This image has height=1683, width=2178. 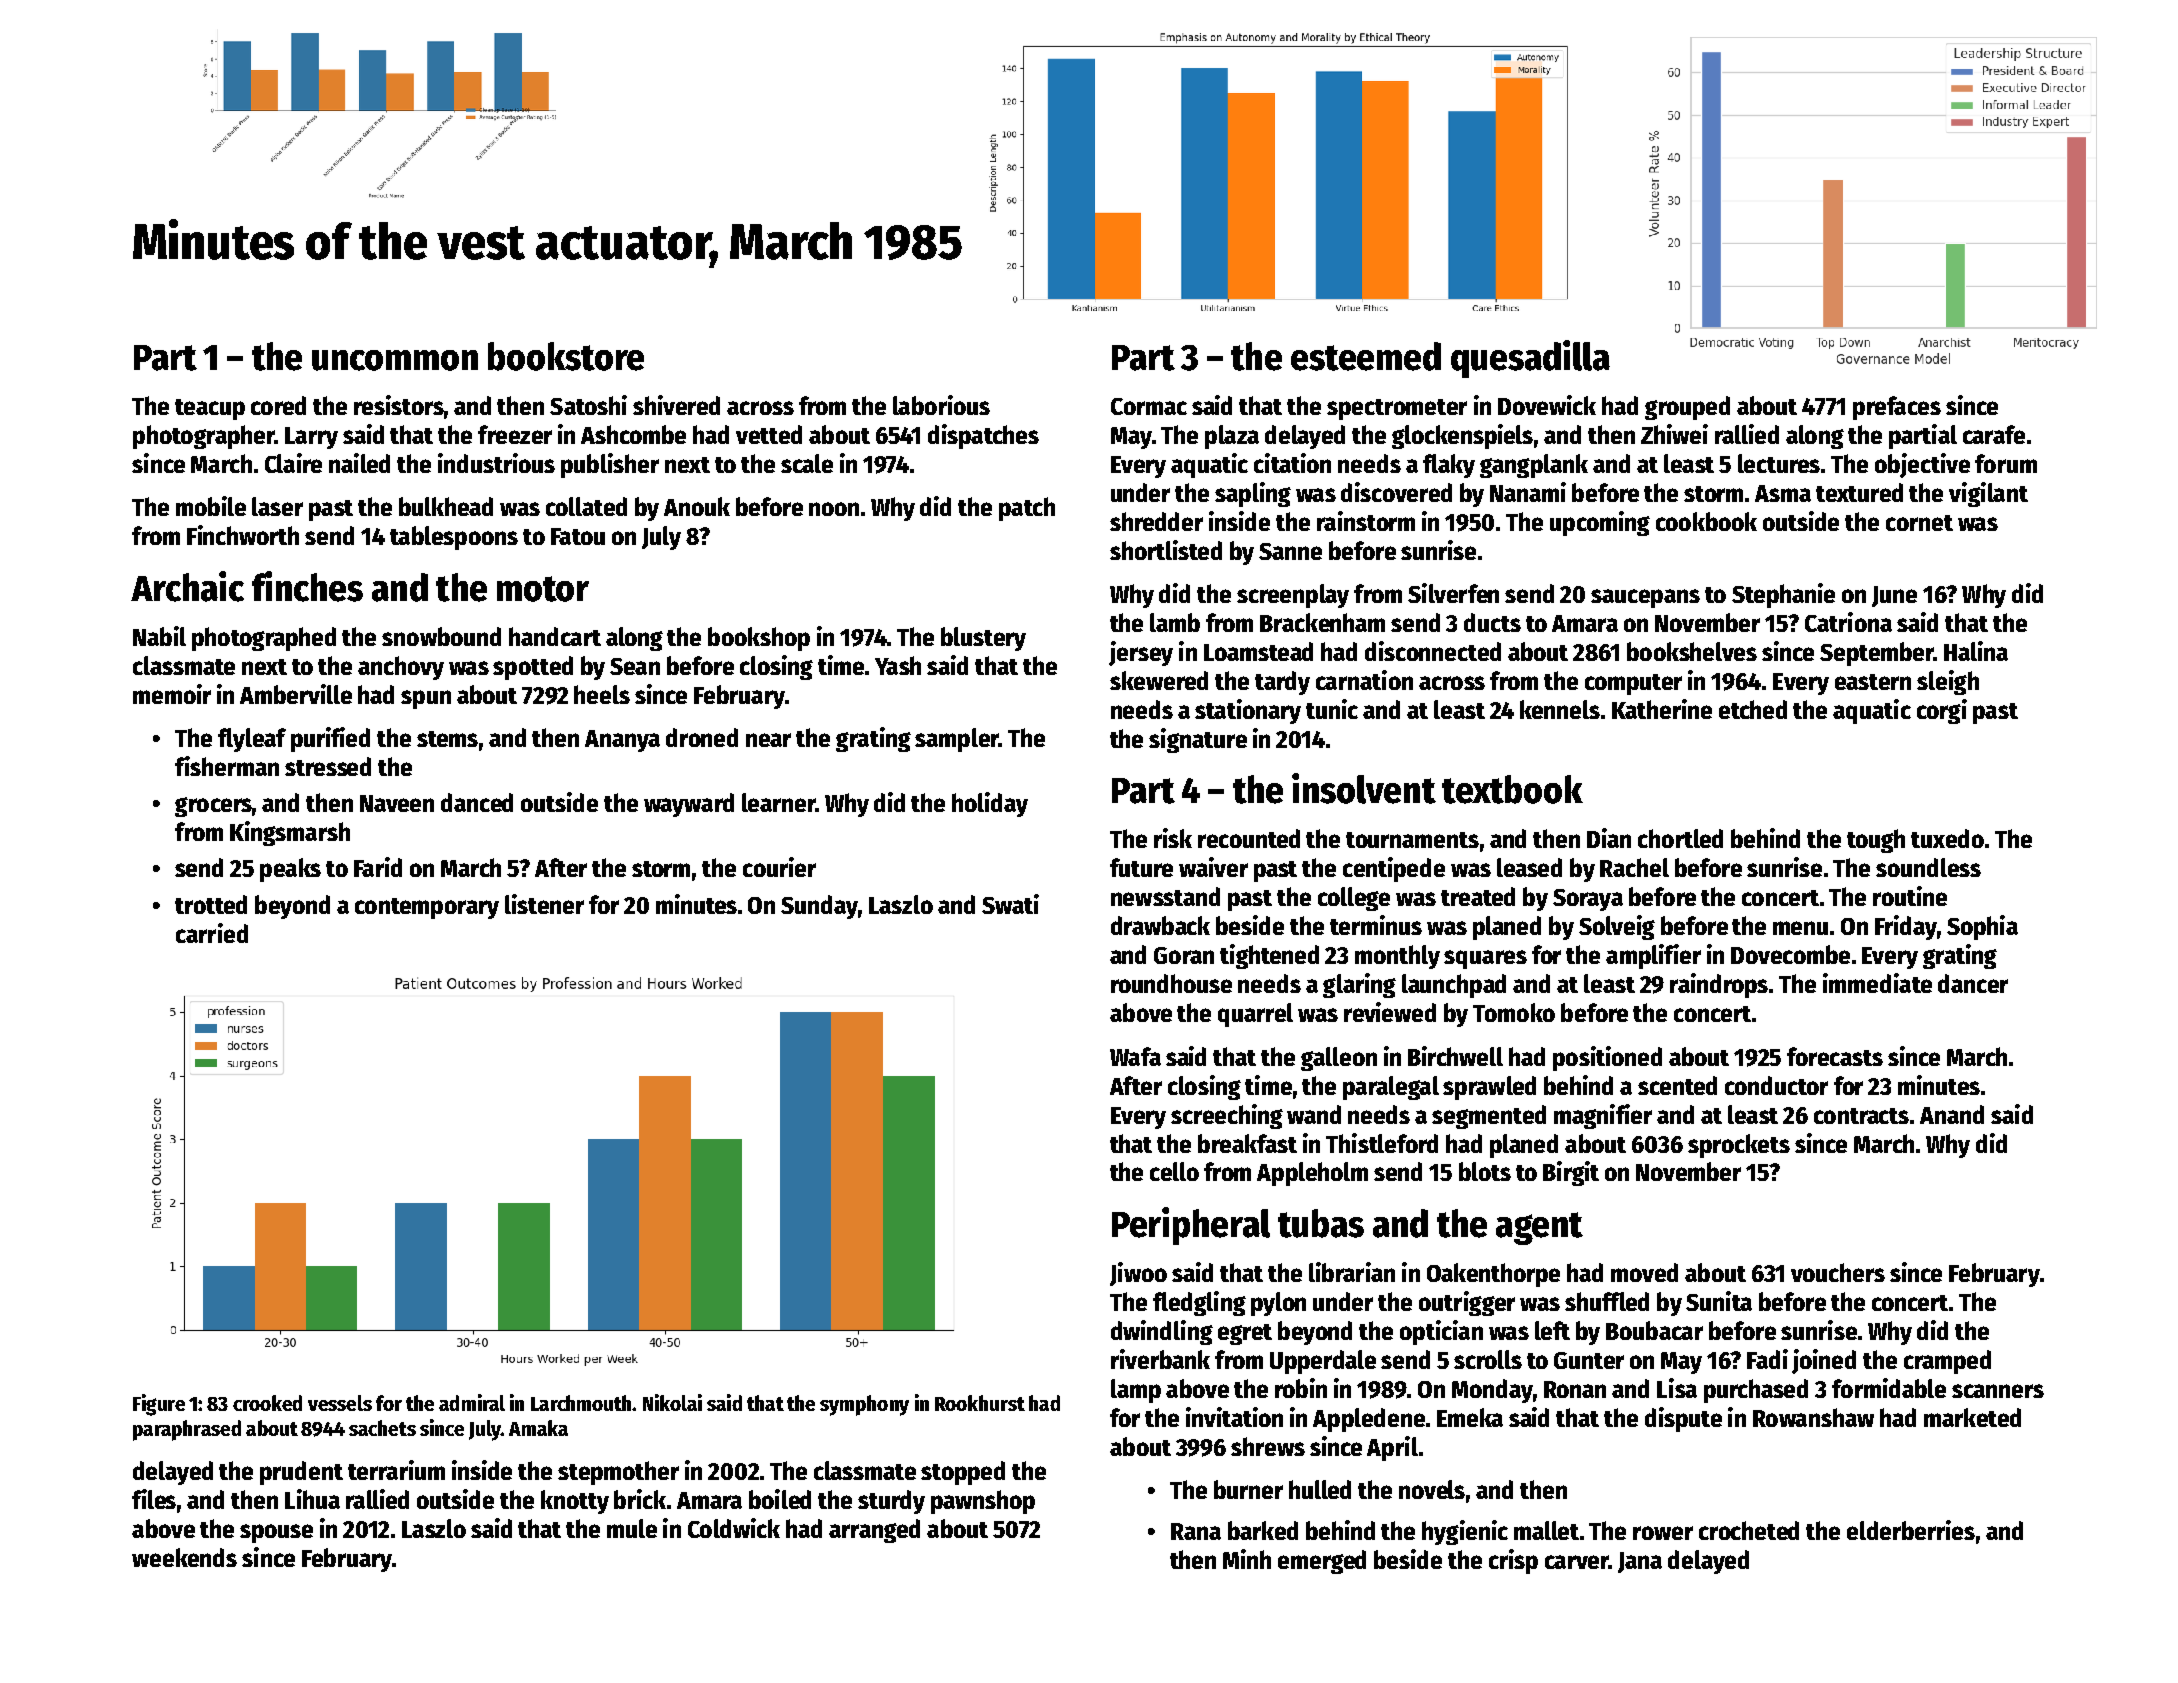 I want to click on contemporary, so click(x=427, y=908).
